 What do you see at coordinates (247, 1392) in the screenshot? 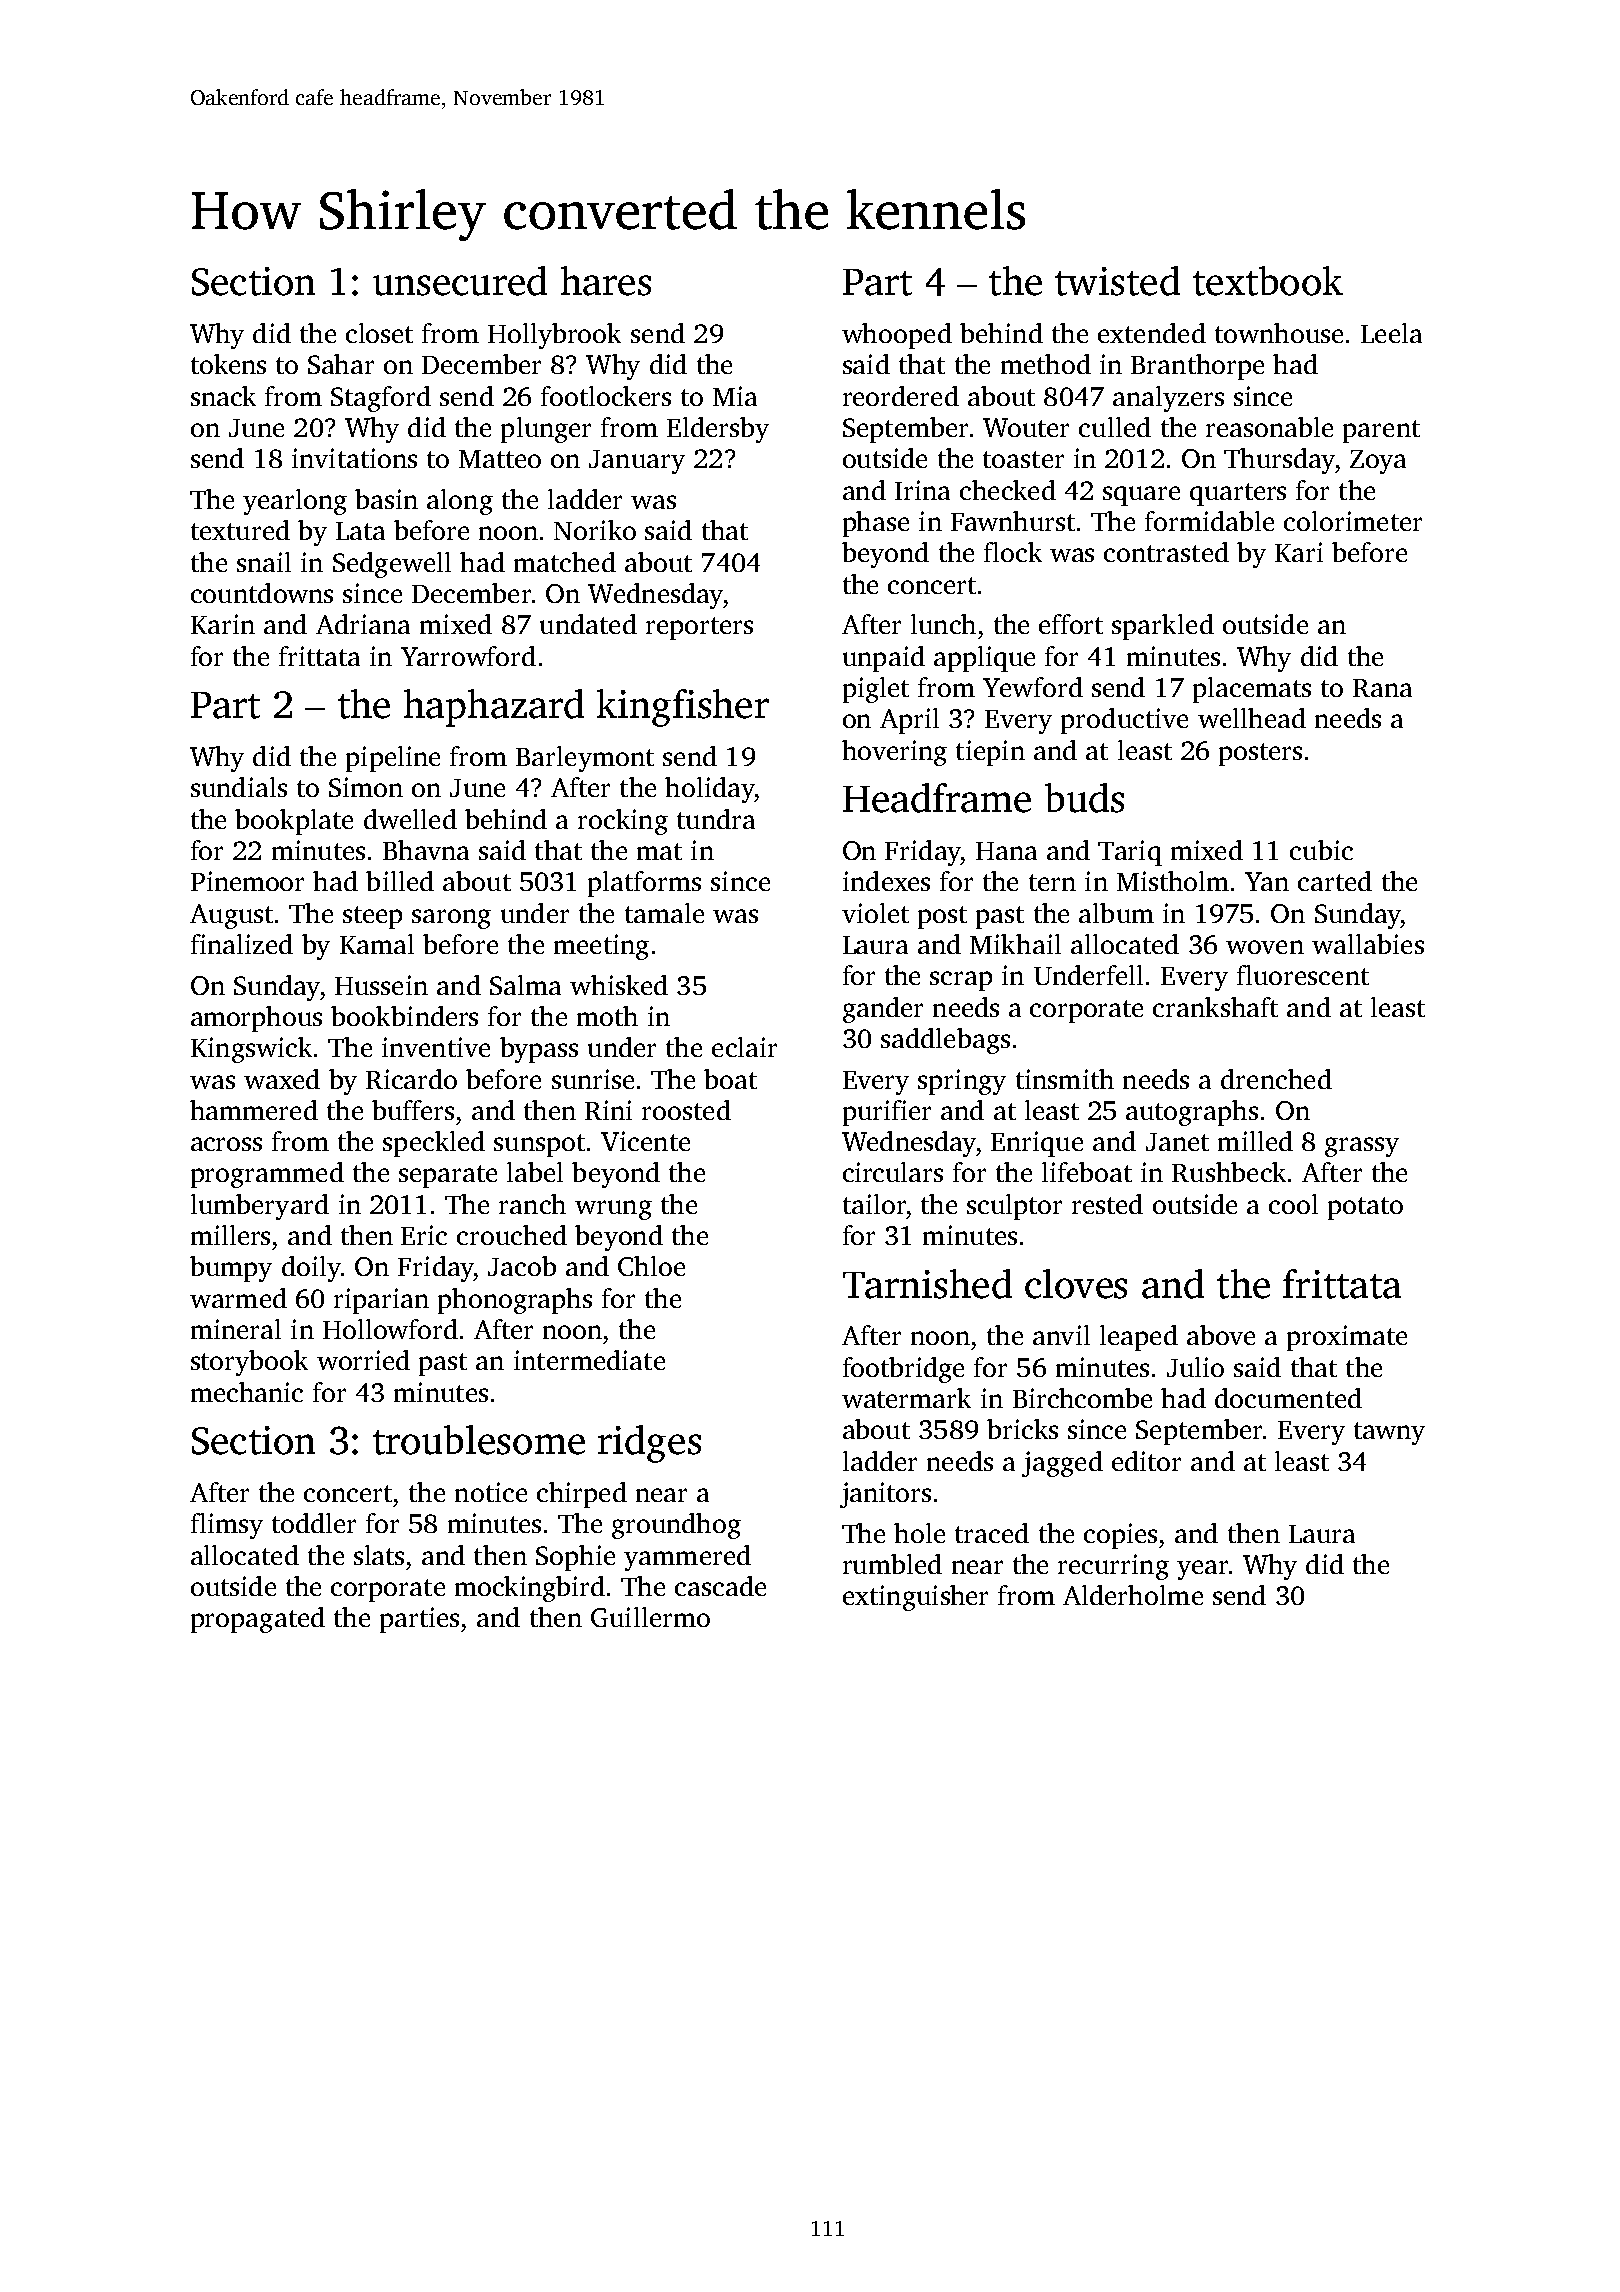
I see `mechanic` at bounding box center [247, 1392].
